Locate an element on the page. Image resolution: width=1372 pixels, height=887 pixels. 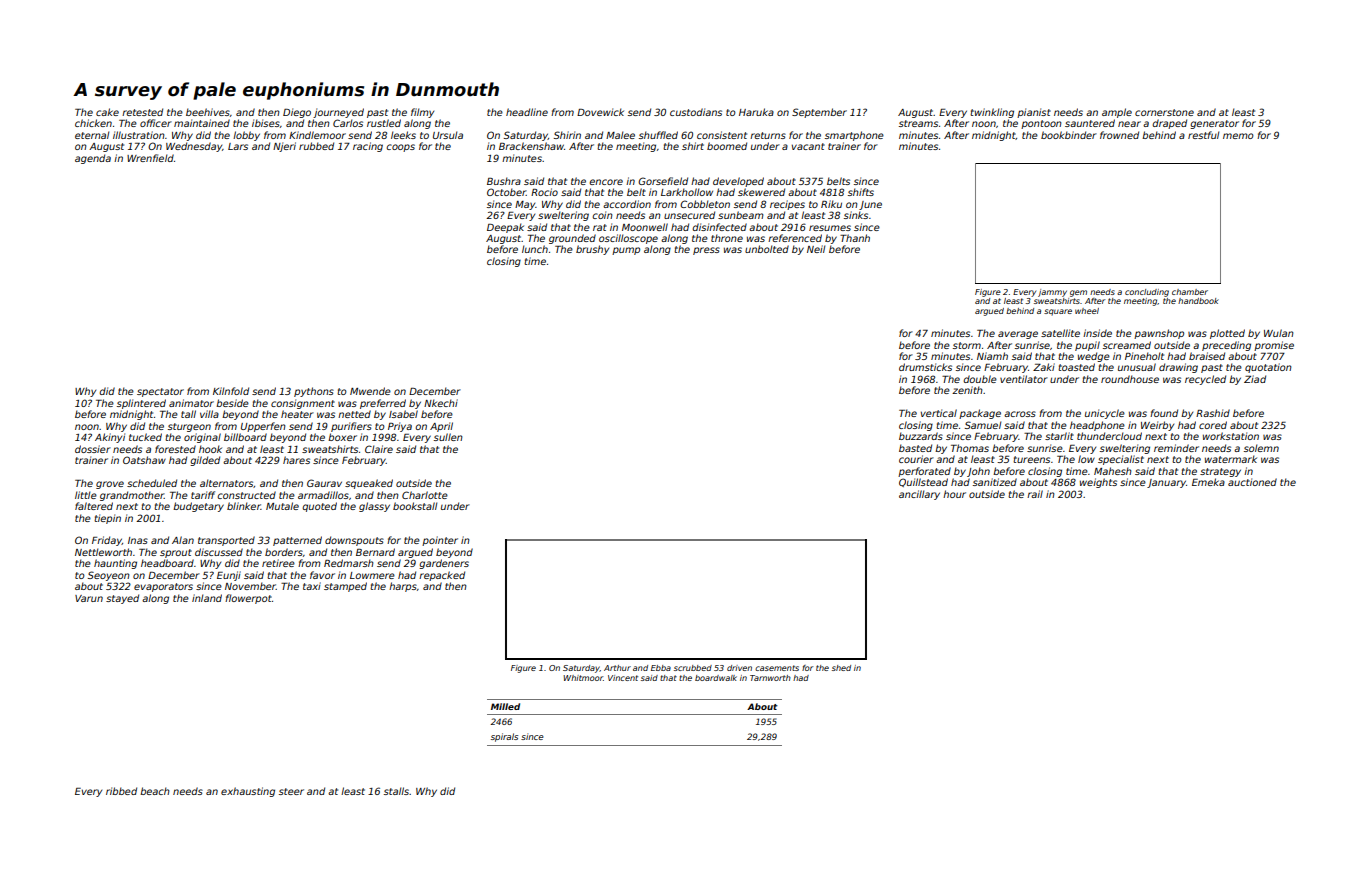
unbolted is located at coordinates (767, 249).
